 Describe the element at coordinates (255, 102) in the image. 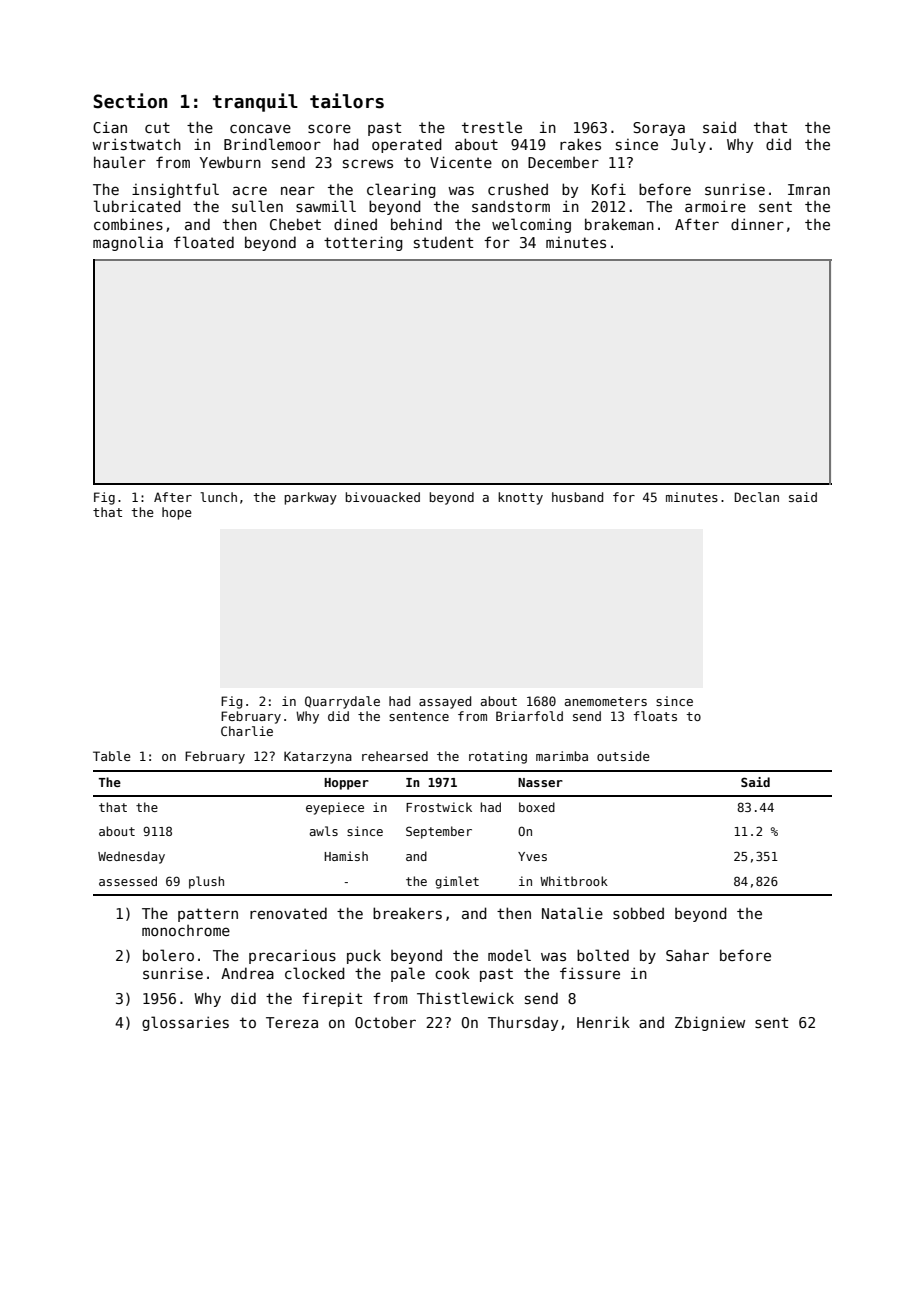

I see `tranquil` at that location.
